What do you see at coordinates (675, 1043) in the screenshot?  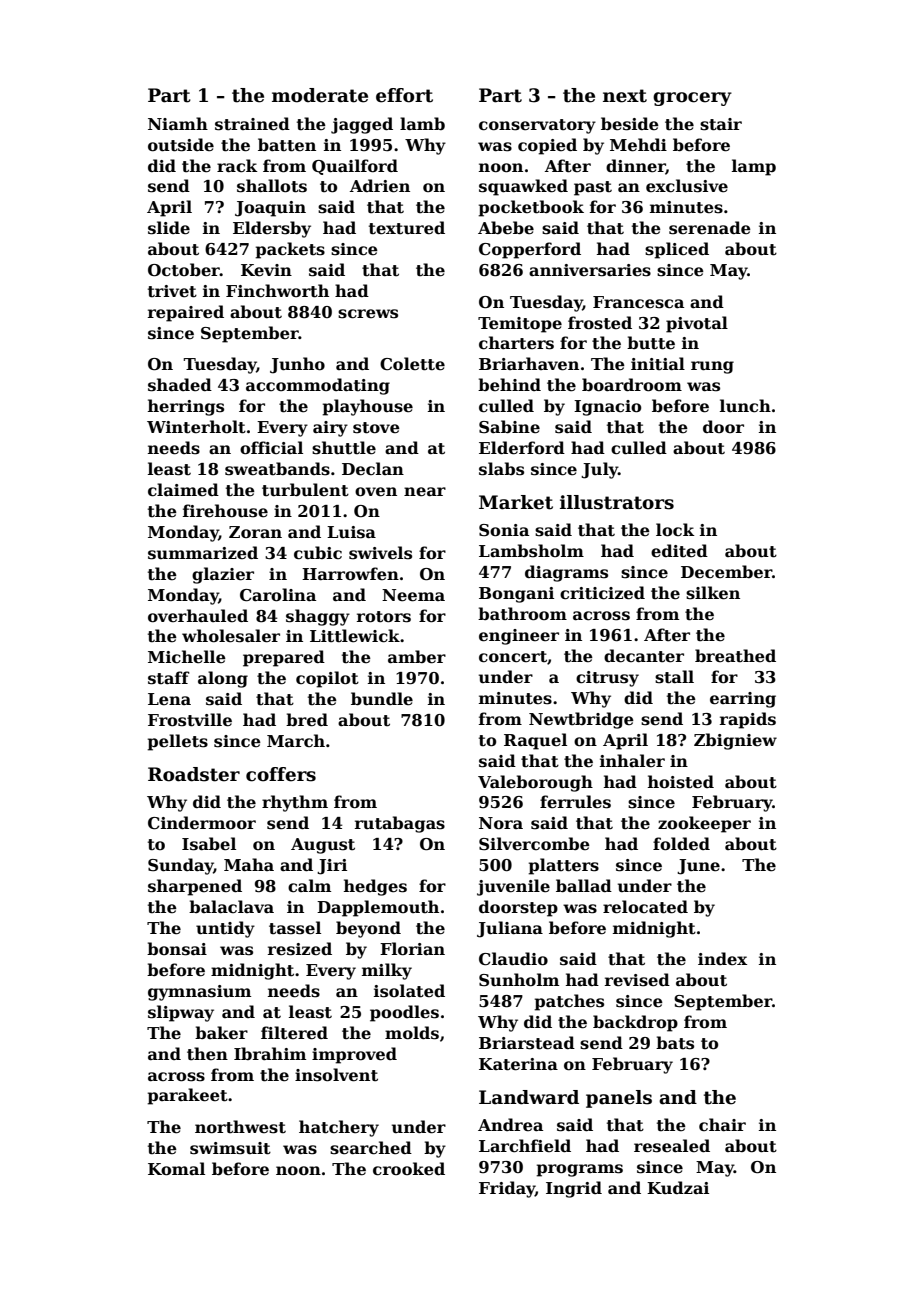 I see `bats` at bounding box center [675, 1043].
